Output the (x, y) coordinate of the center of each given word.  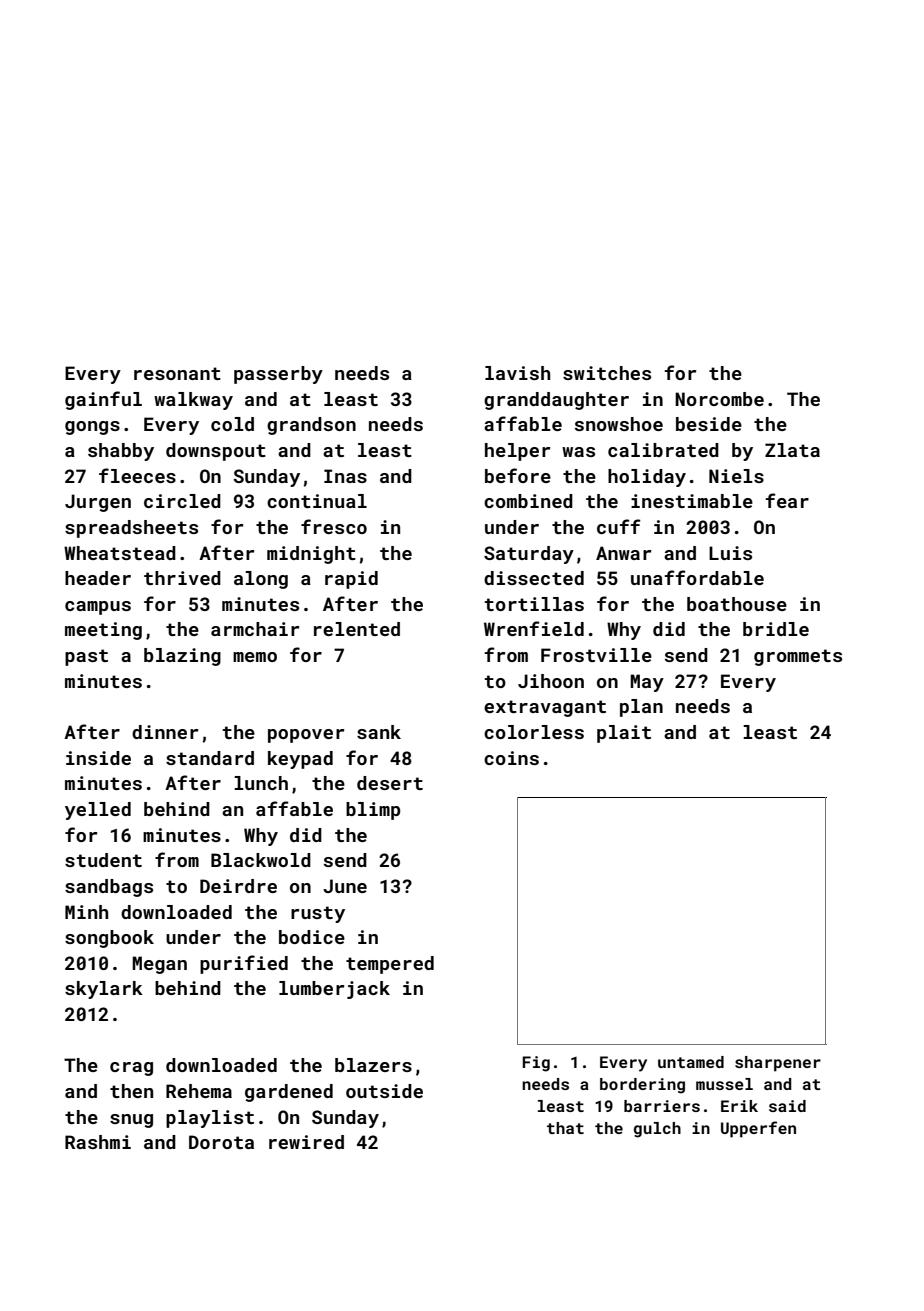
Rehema (199, 1091)
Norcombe (719, 399)
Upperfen (758, 1129)
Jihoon (551, 681)
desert (390, 783)
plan (641, 708)
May (647, 683)
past (86, 657)
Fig (536, 1064)
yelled (98, 811)
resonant (177, 373)
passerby (278, 375)
